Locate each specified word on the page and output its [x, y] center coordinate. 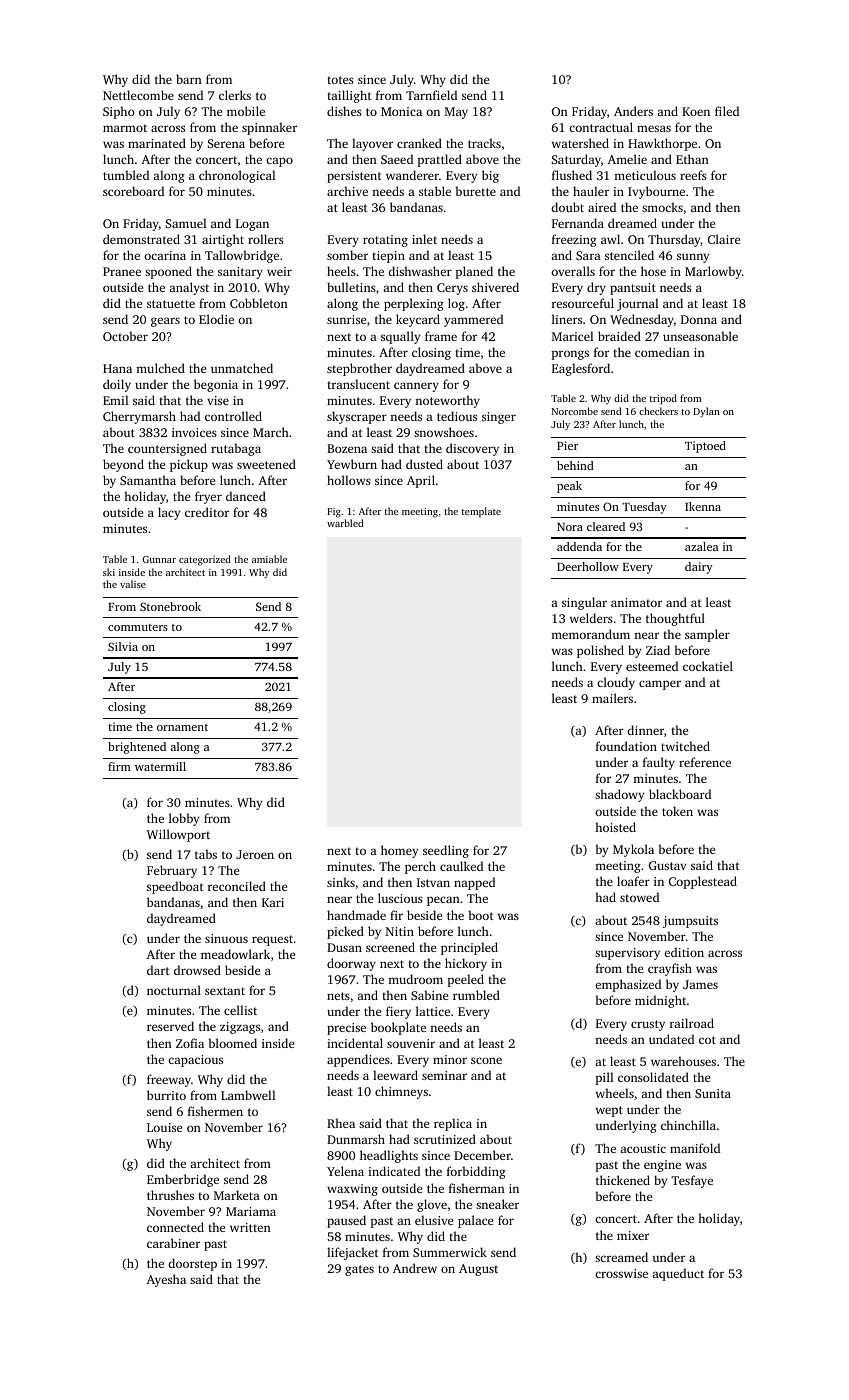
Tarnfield [431, 95]
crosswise [621, 1273]
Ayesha [166, 1280]
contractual [601, 127]
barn [189, 79]
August [478, 1270]
